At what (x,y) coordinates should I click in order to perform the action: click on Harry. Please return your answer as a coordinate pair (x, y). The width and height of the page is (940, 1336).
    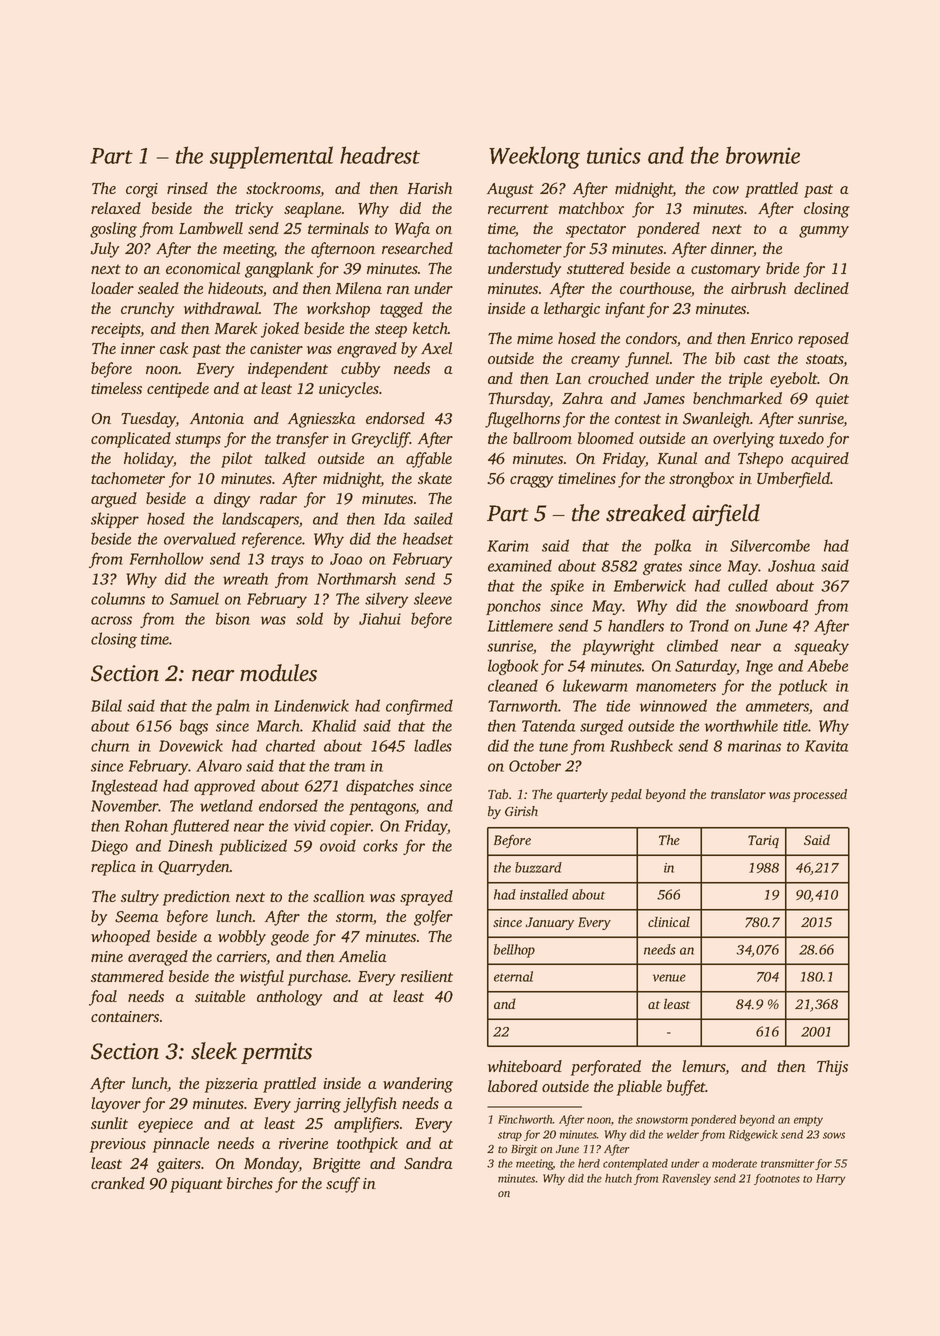
    Looking at the image, I should click on (831, 1179).
